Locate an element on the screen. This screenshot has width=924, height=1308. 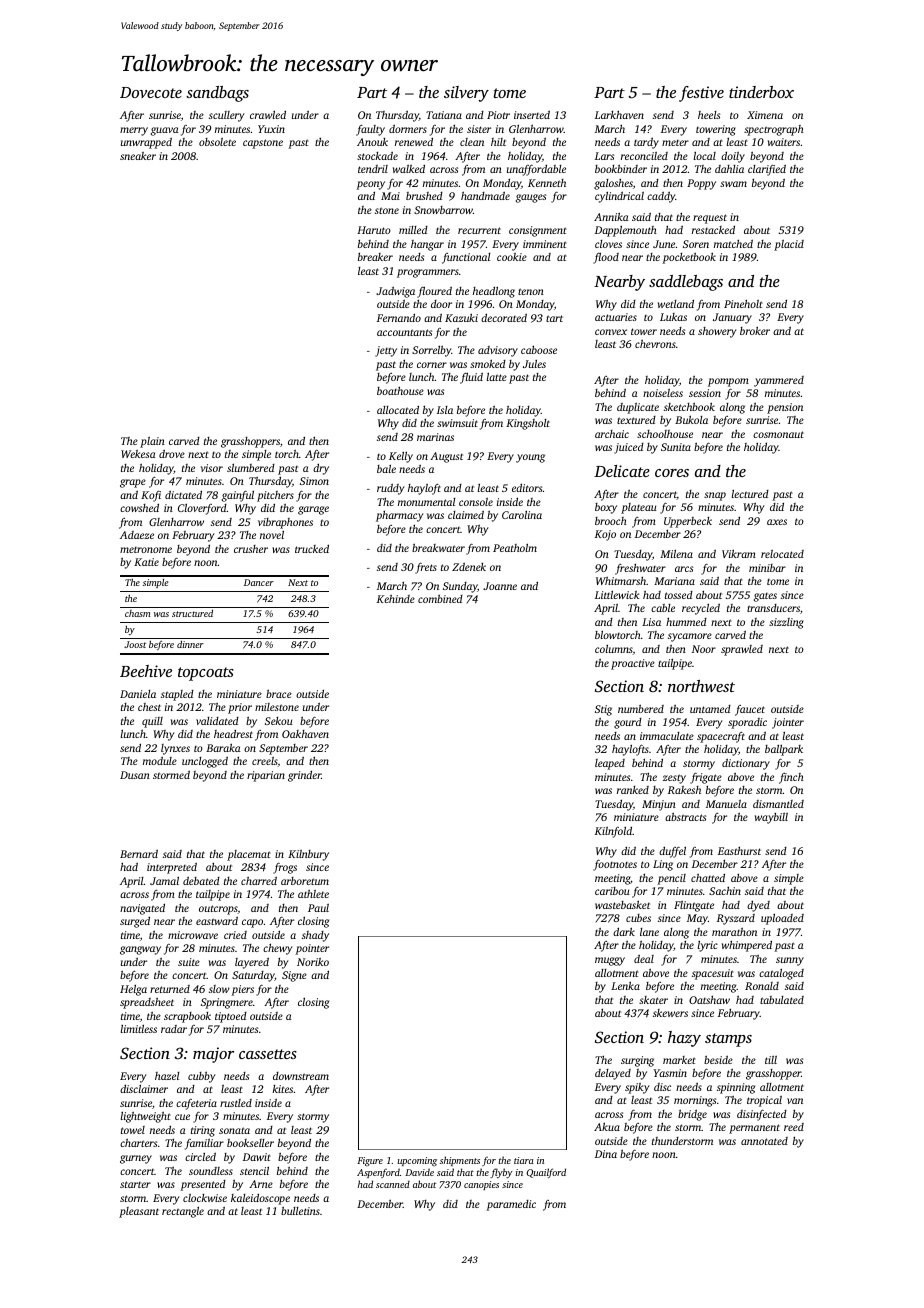
pension is located at coordinates (785, 408).
